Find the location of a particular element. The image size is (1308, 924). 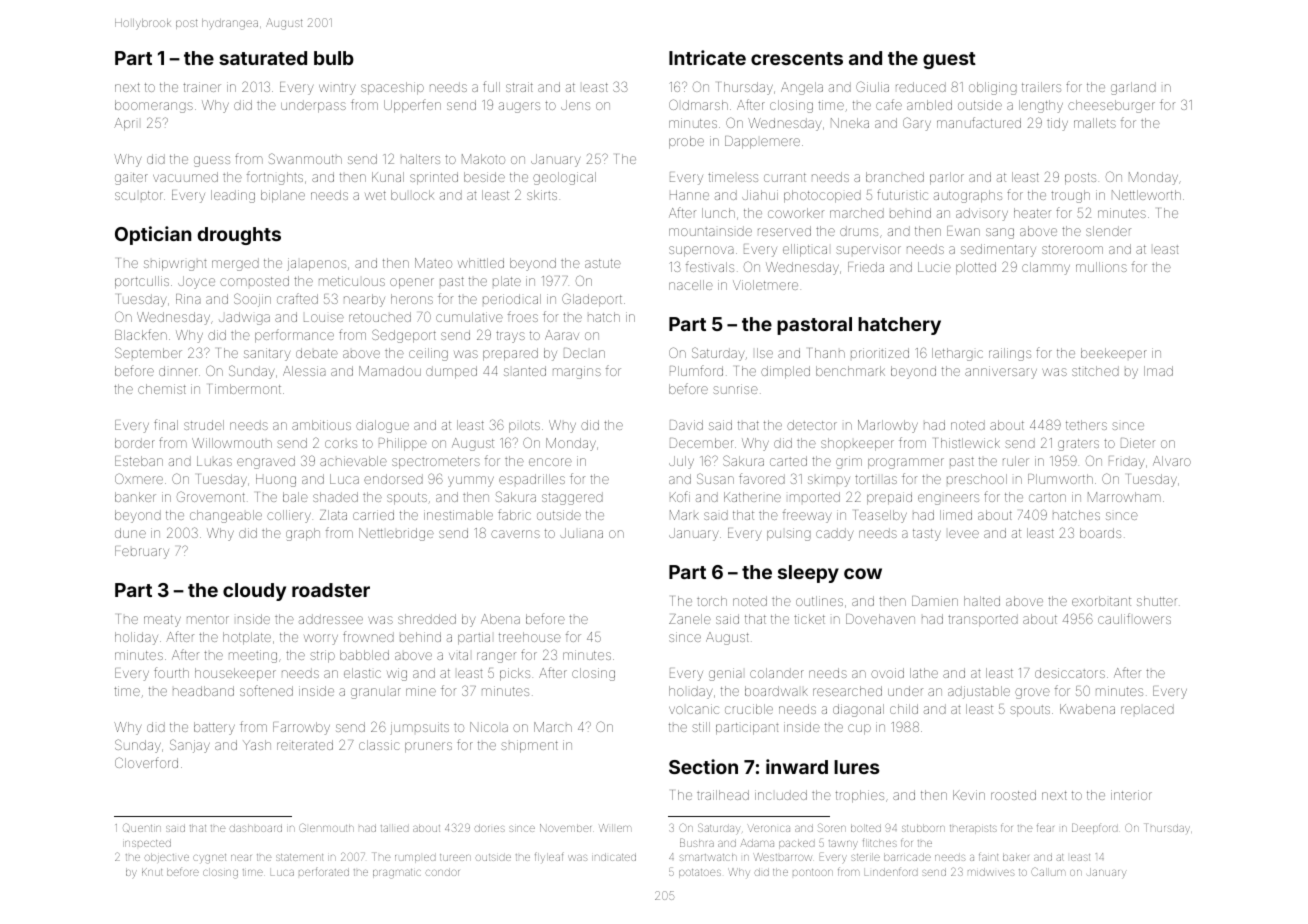

December is located at coordinates (702, 443).
